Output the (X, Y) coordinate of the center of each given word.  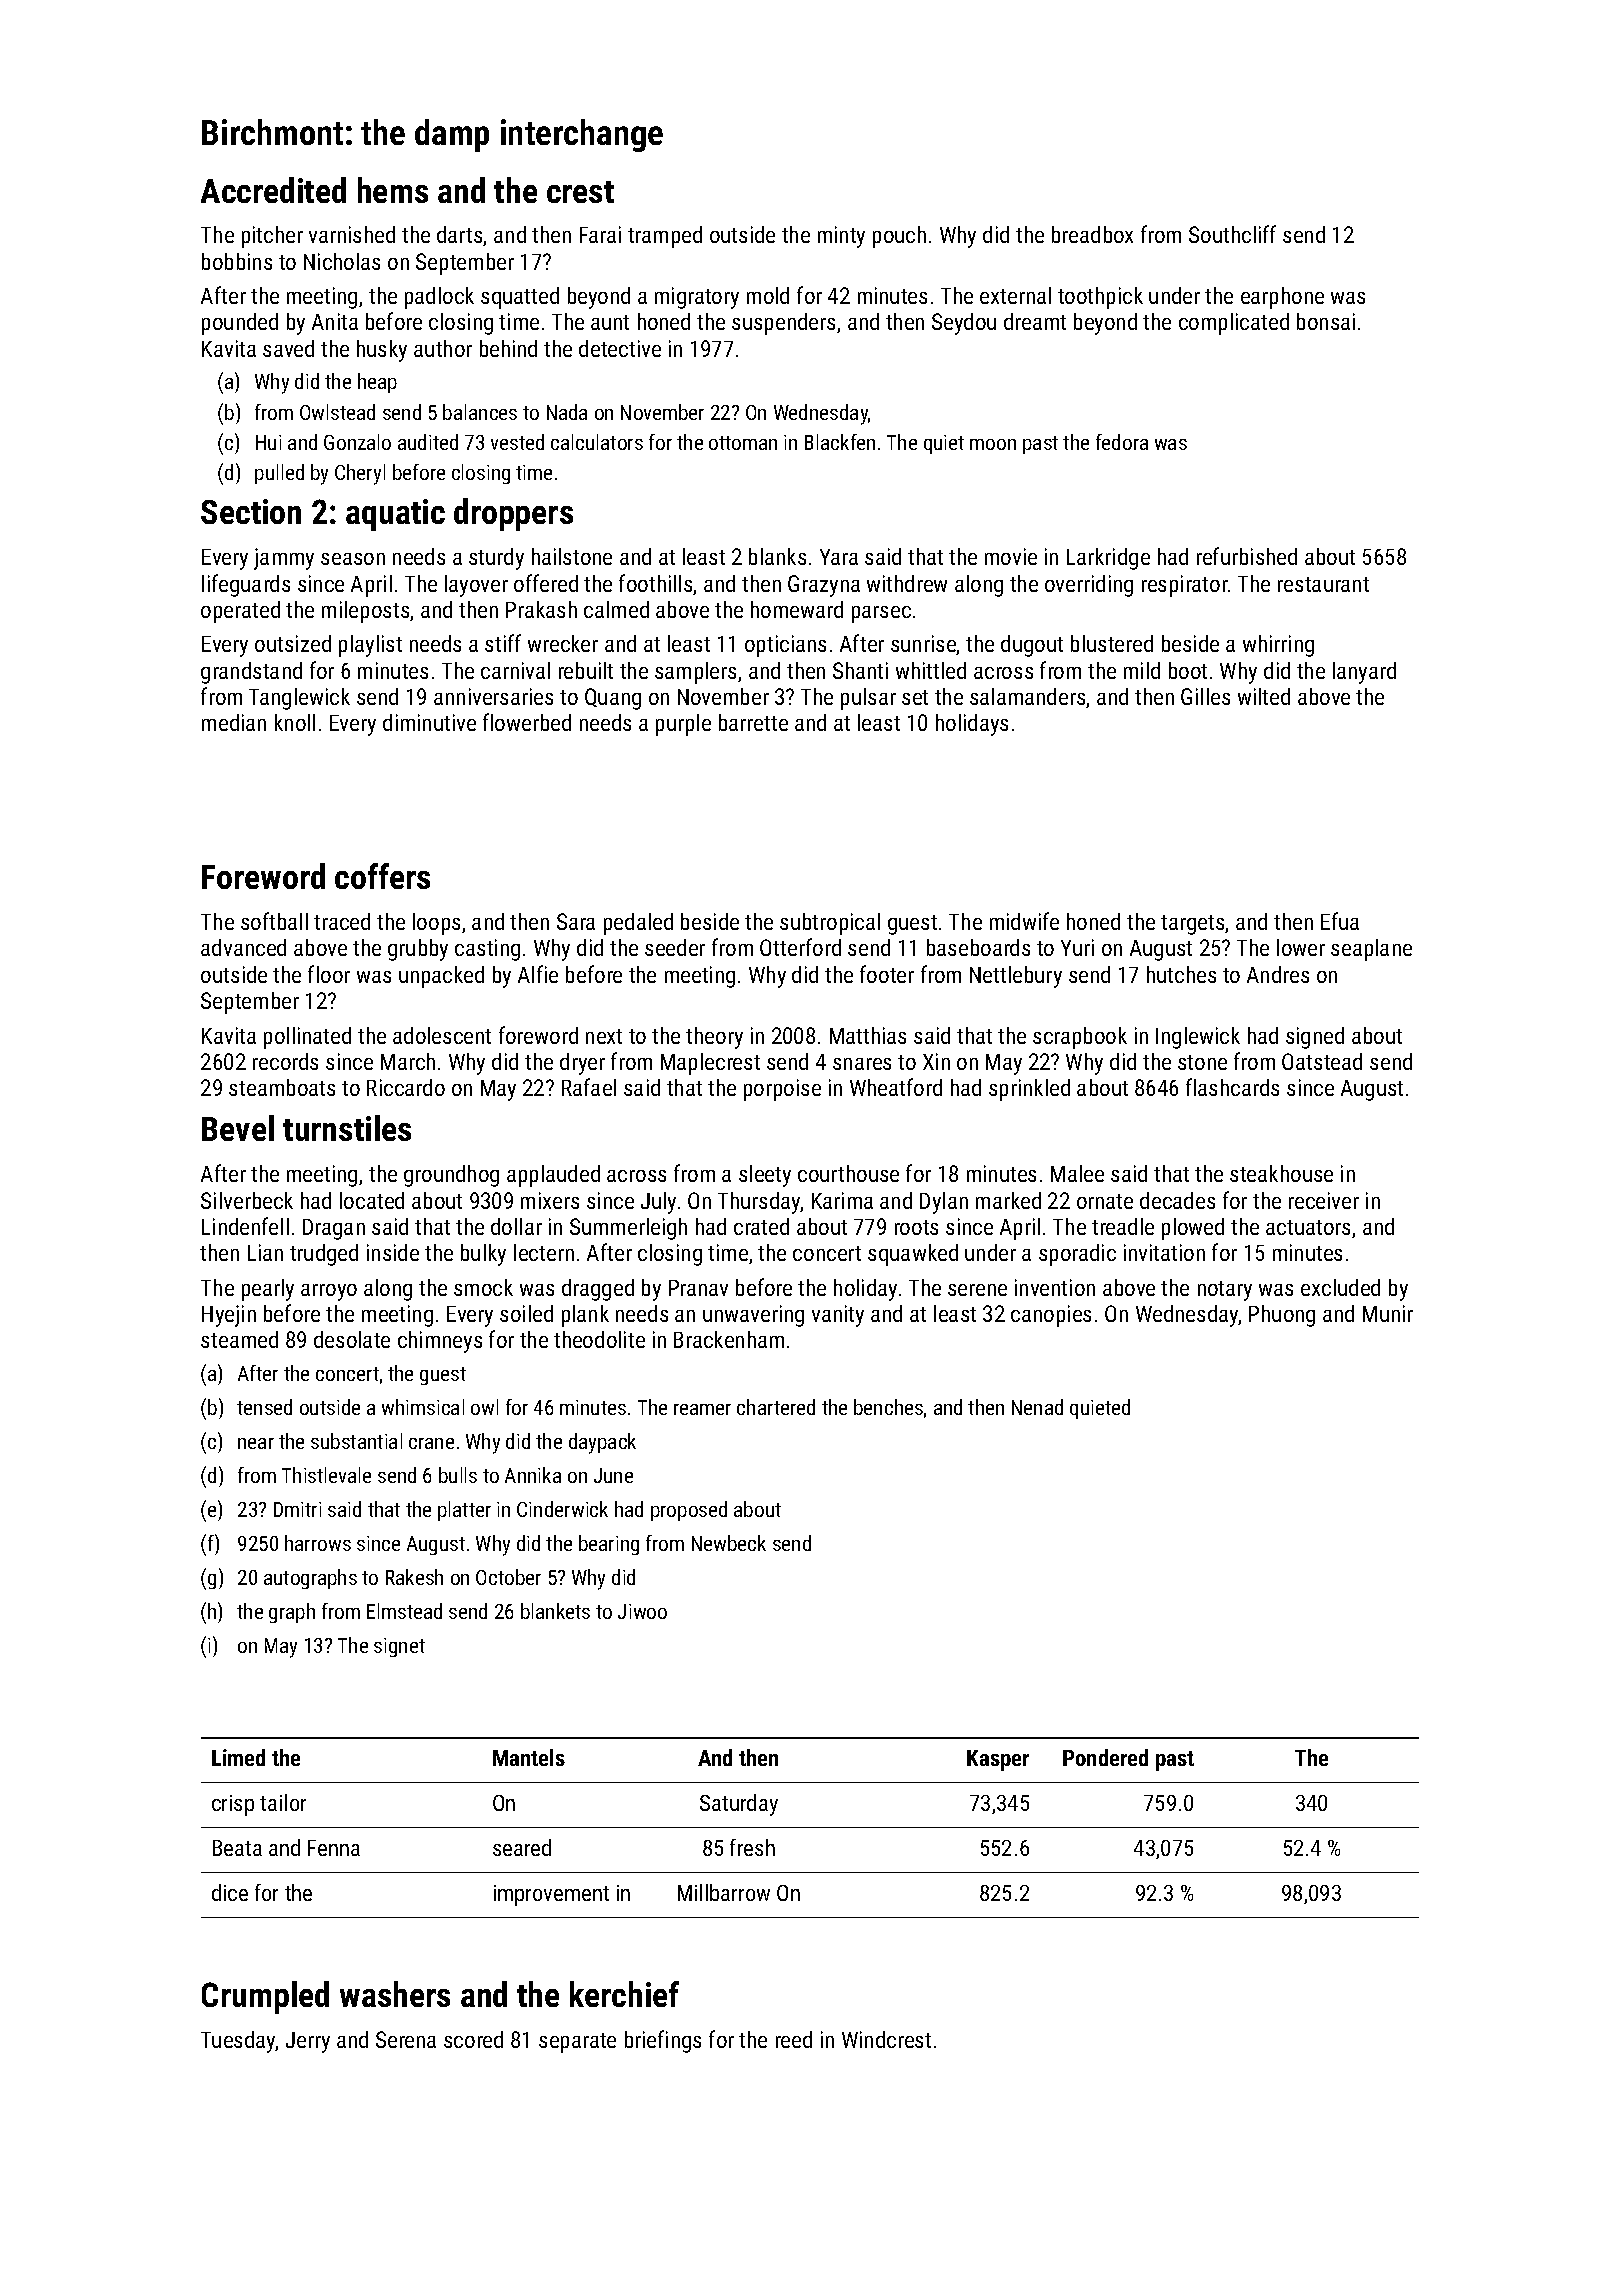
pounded (240, 324)
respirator (1185, 586)
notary (1225, 1291)
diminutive (429, 722)
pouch (899, 237)
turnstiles (347, 1128)
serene (977, 1290)
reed (794, 2039)
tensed (264, 1407)
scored (473, 2039)
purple (683, 725)
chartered (776, 1407)
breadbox (1092, 234)
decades (1177, 1200)
